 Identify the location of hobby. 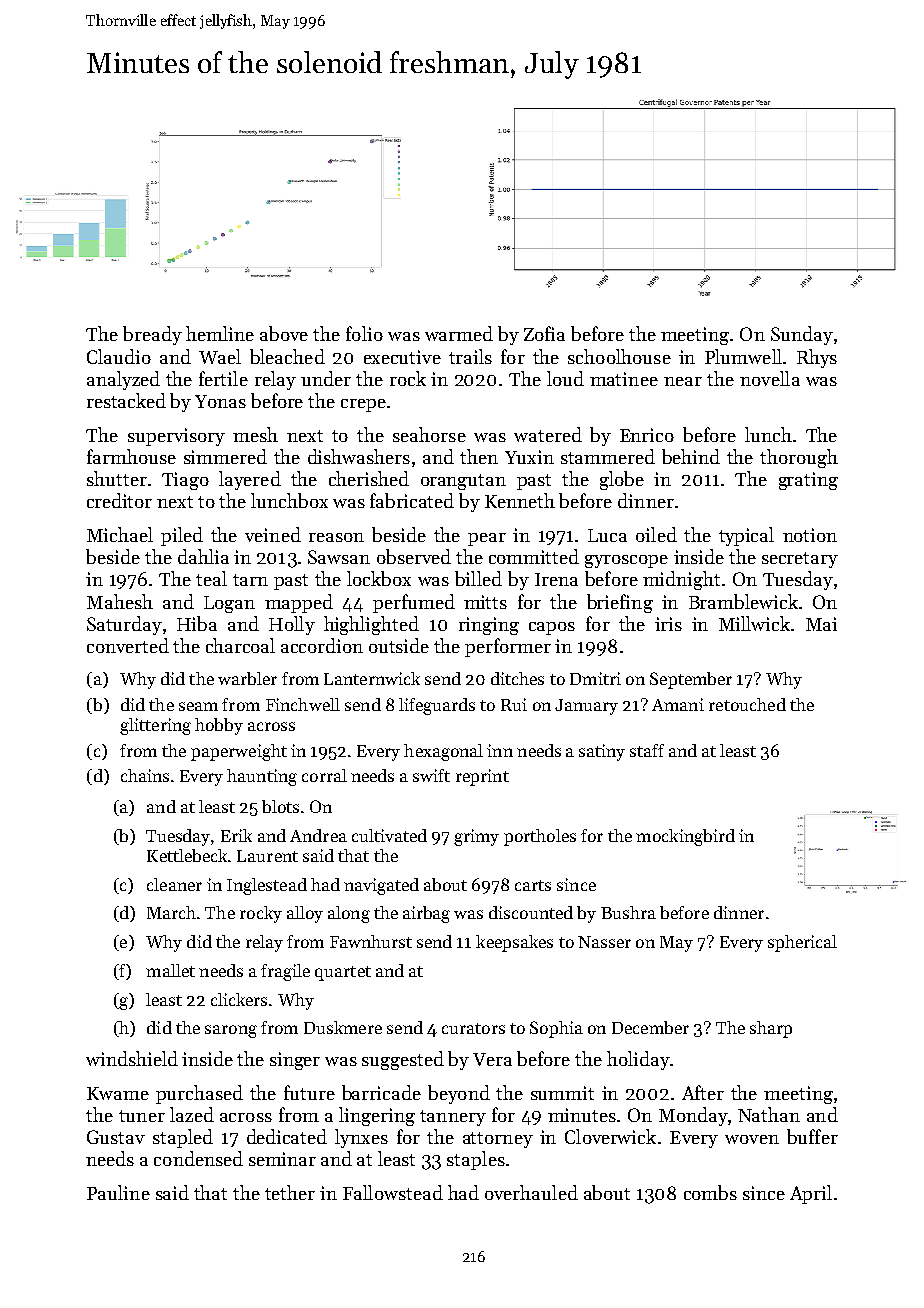
(219, 726).
